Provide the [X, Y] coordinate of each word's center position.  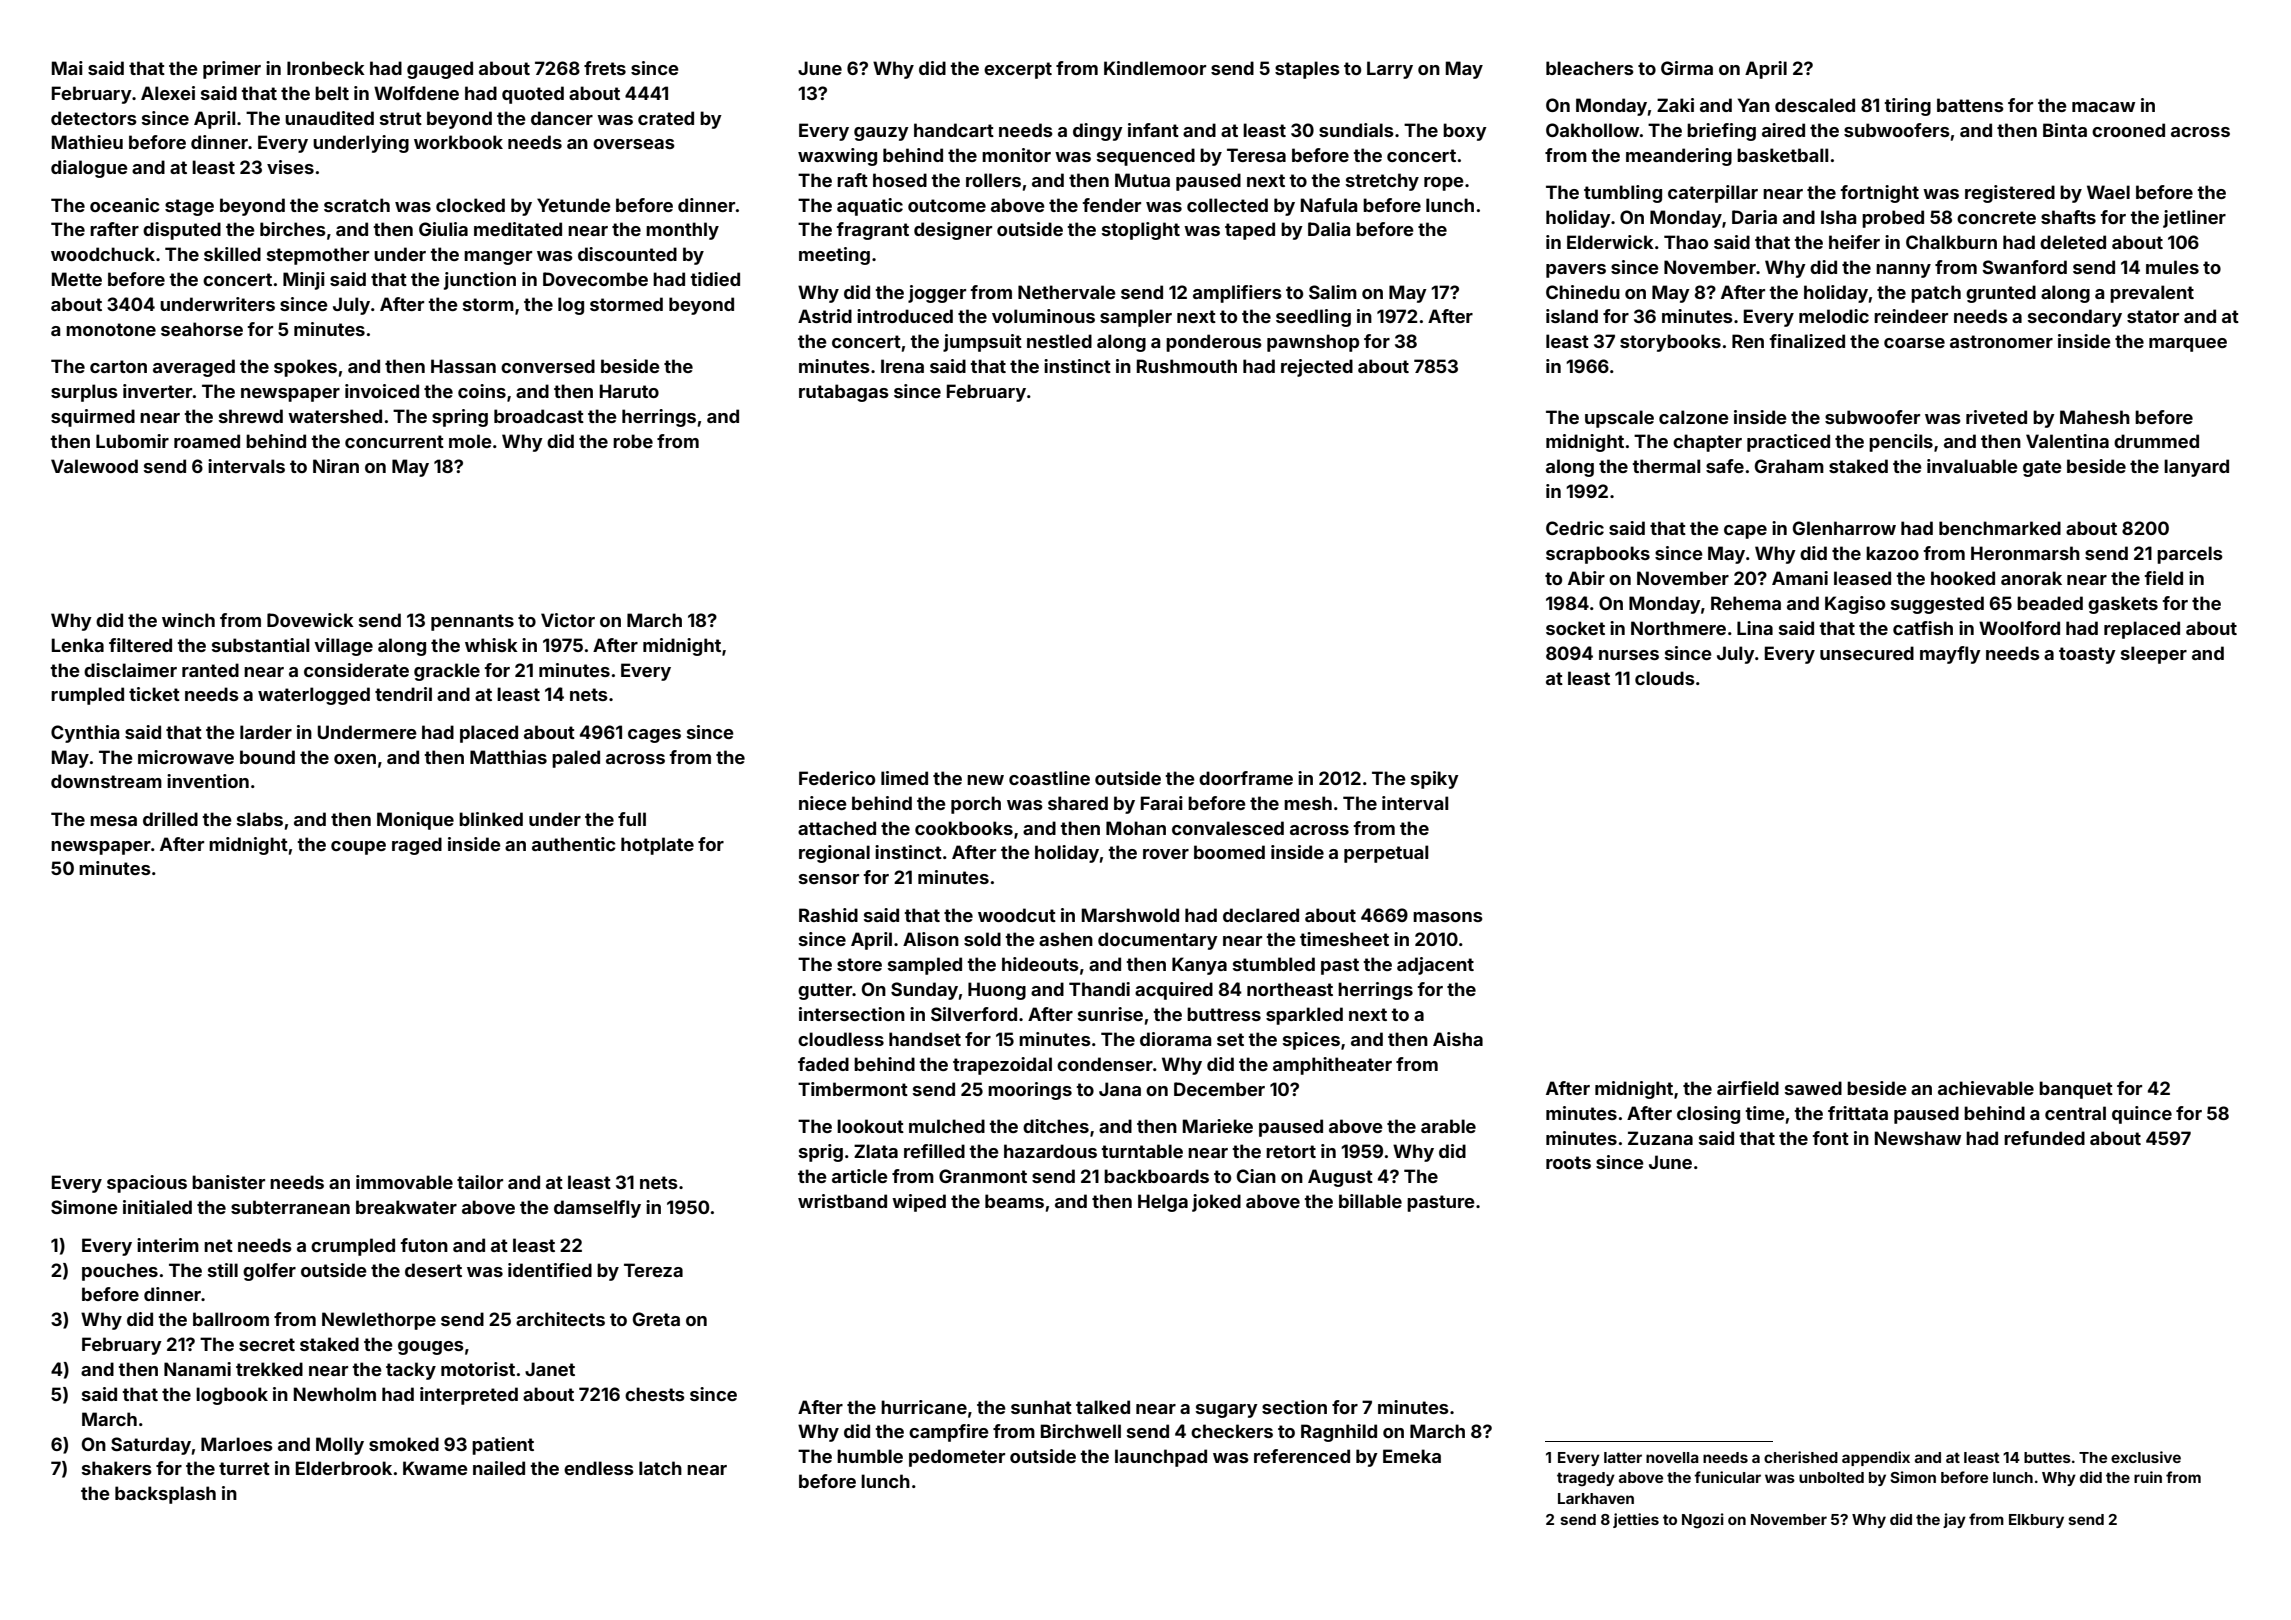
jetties [1636, 1520]
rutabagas [844, 393]
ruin [2148, 1477]
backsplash [165, 1495]
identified [550, 1270]
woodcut [1017, 915]
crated [666, 118]
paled [576, 759]
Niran [336, 466]
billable [1370, 1201]
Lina [1755, 628]
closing [1708, 1115]
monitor [1016, 155]
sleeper [2154, 655]
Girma [1687, 68]
